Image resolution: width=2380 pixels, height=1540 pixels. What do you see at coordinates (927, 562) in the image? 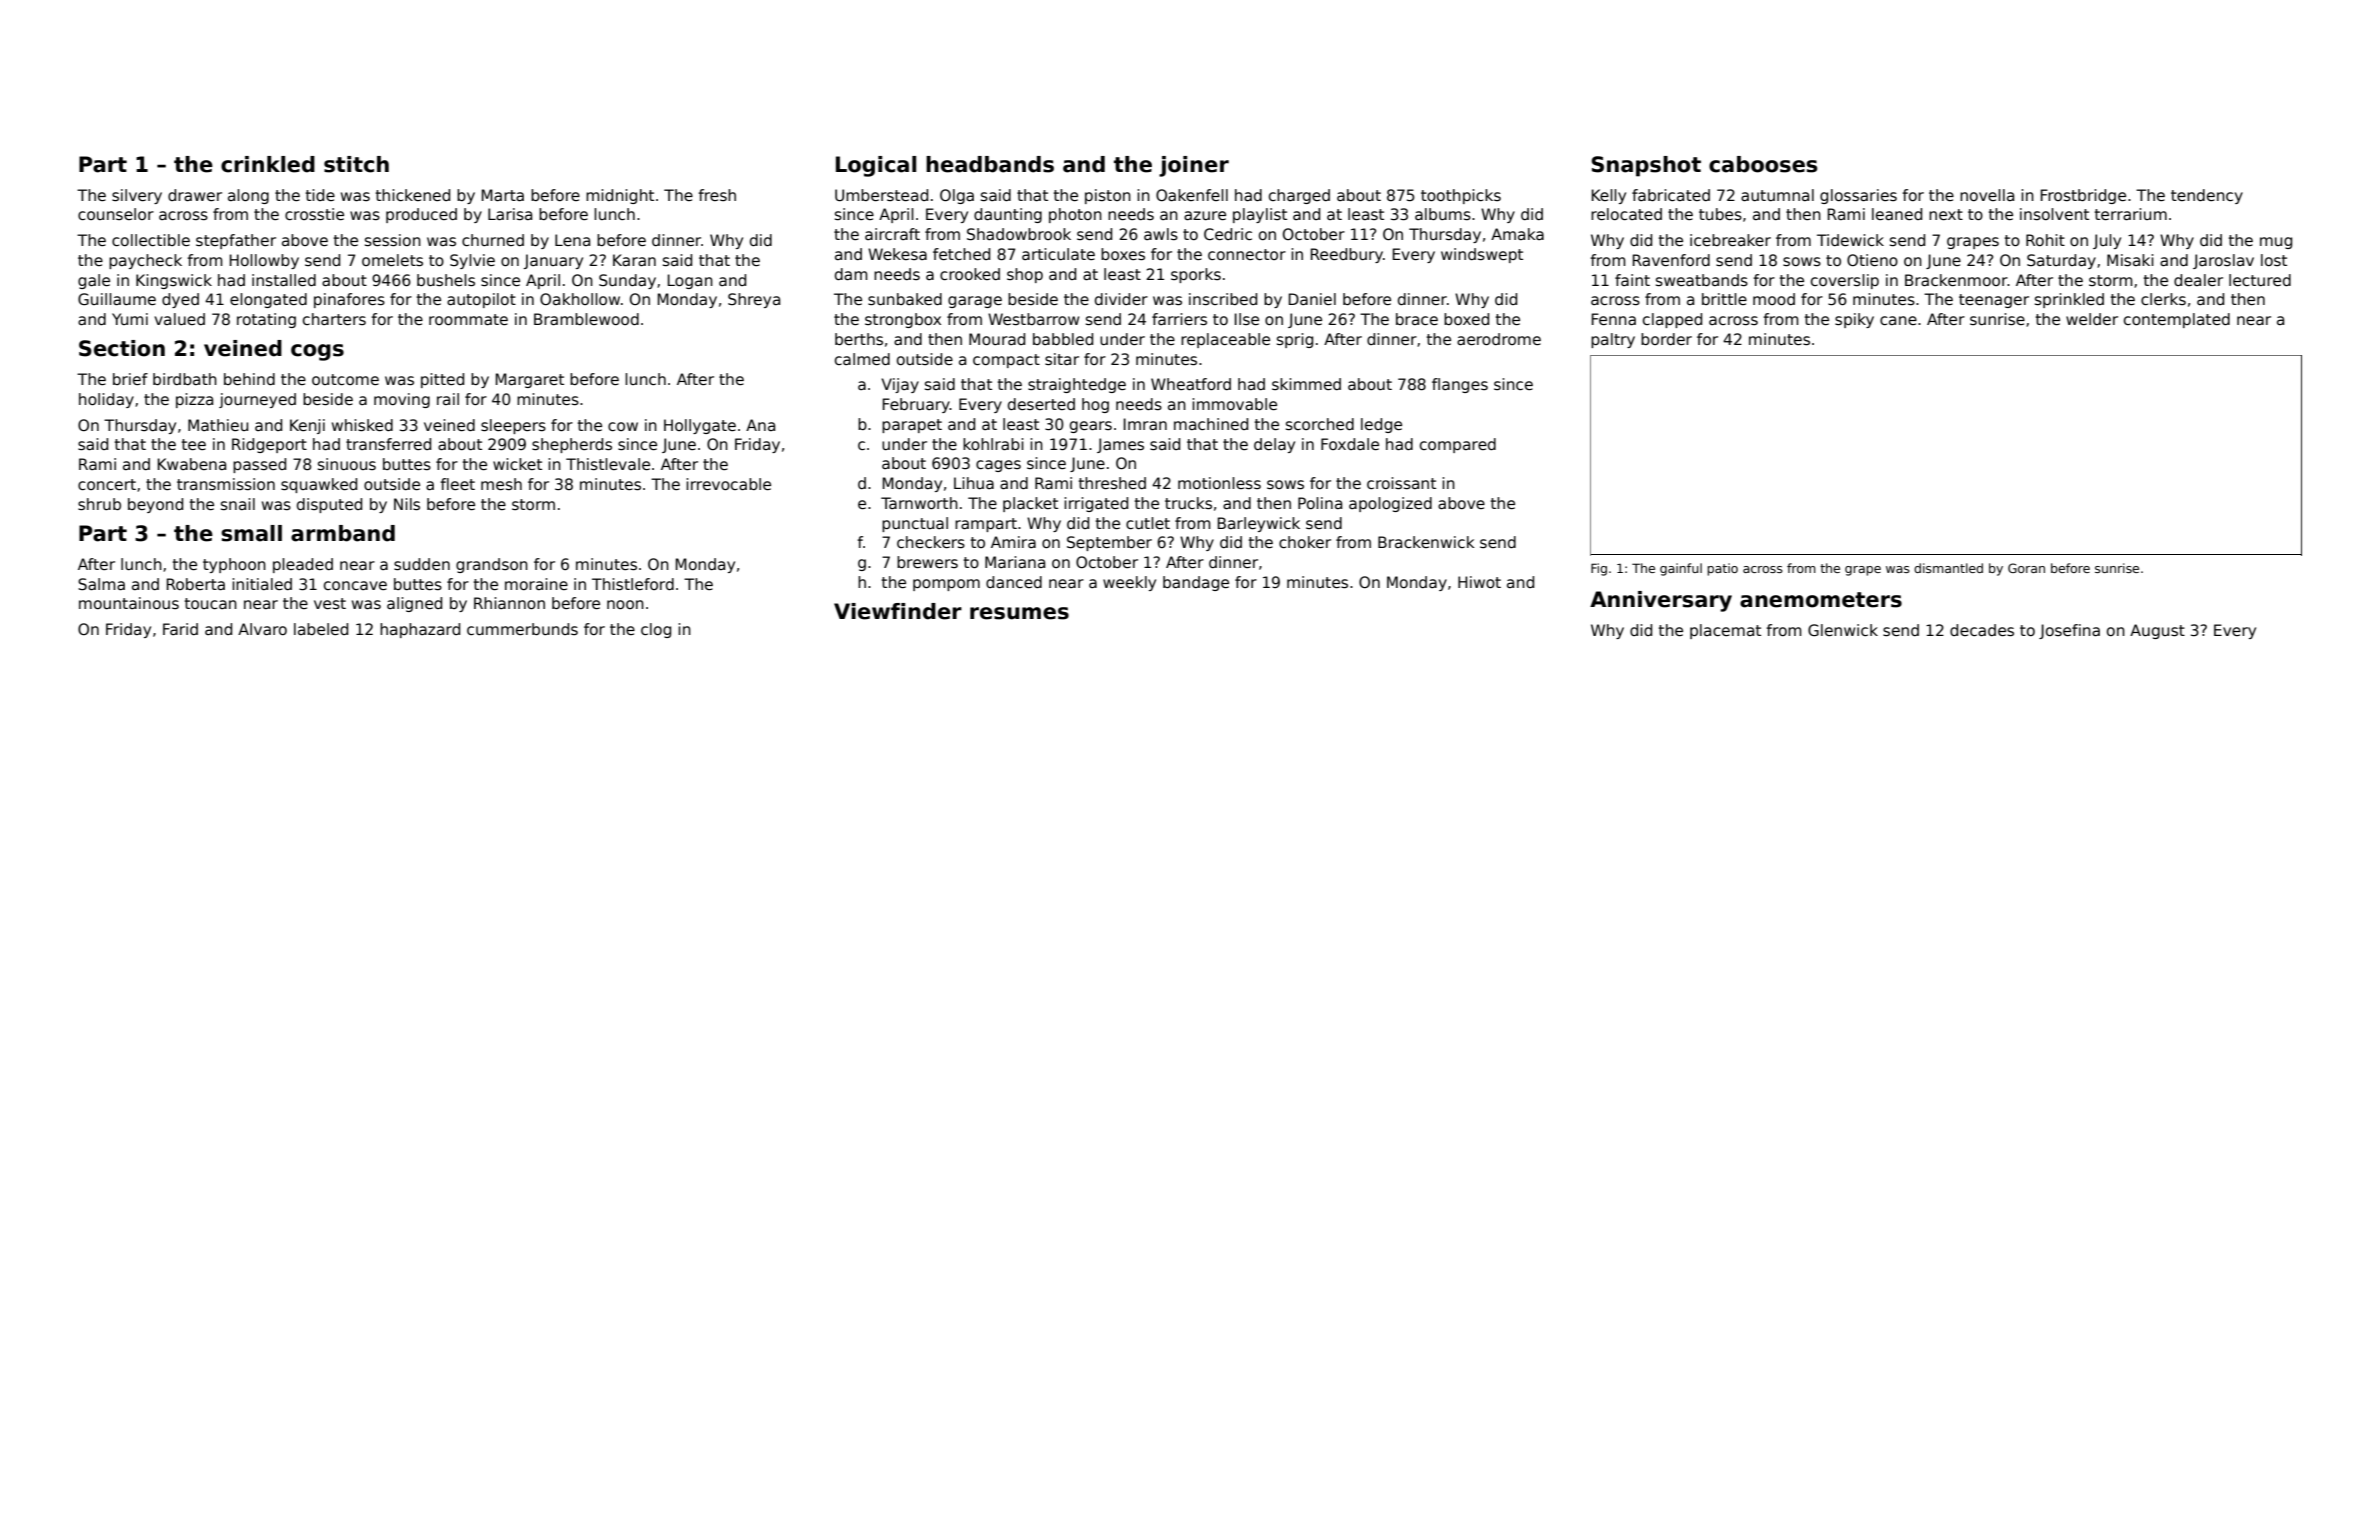
I see `brewers` at bounding box center [927, 562].
